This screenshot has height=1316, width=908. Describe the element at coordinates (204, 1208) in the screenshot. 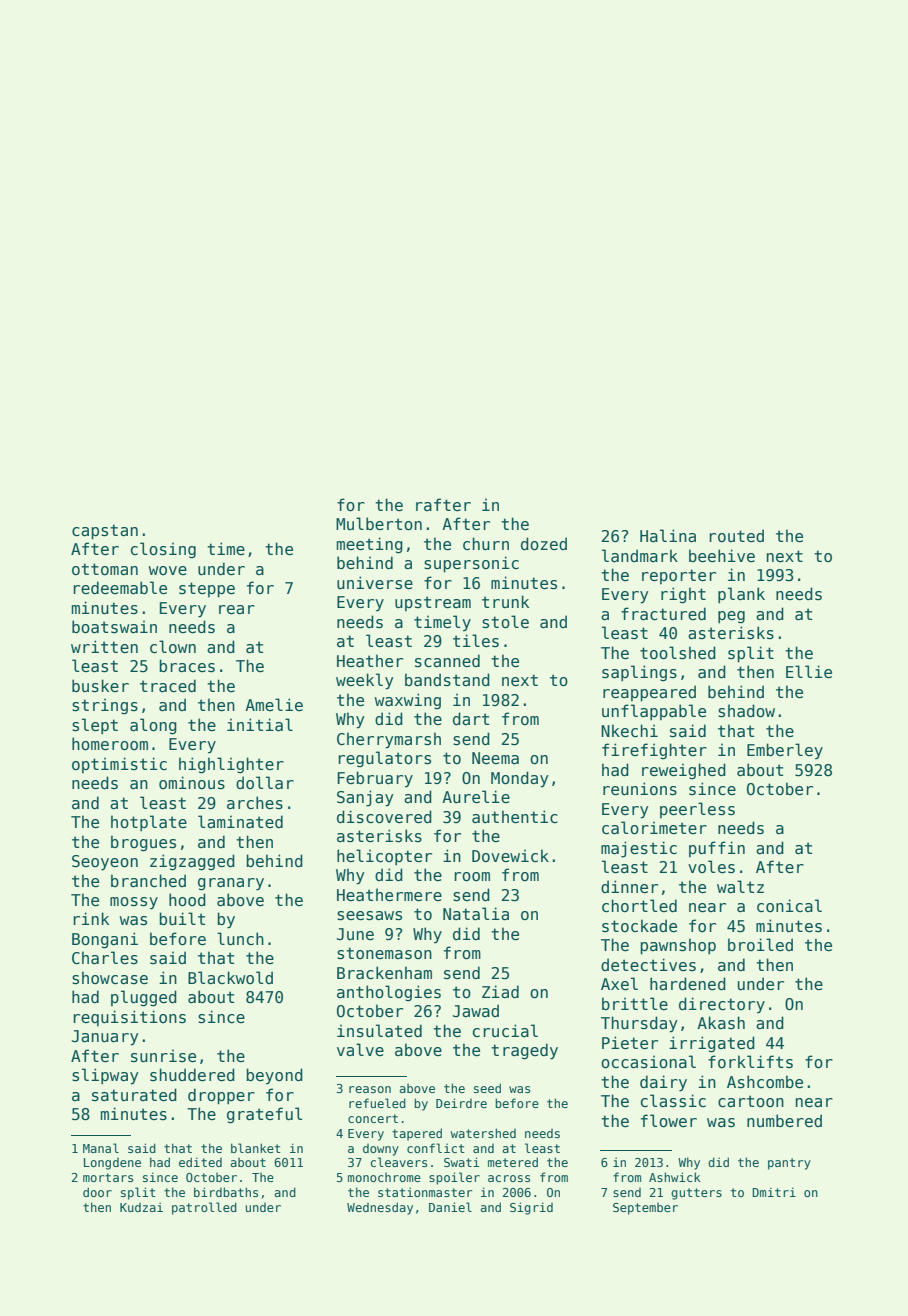

I see `patrolled` at that location.
